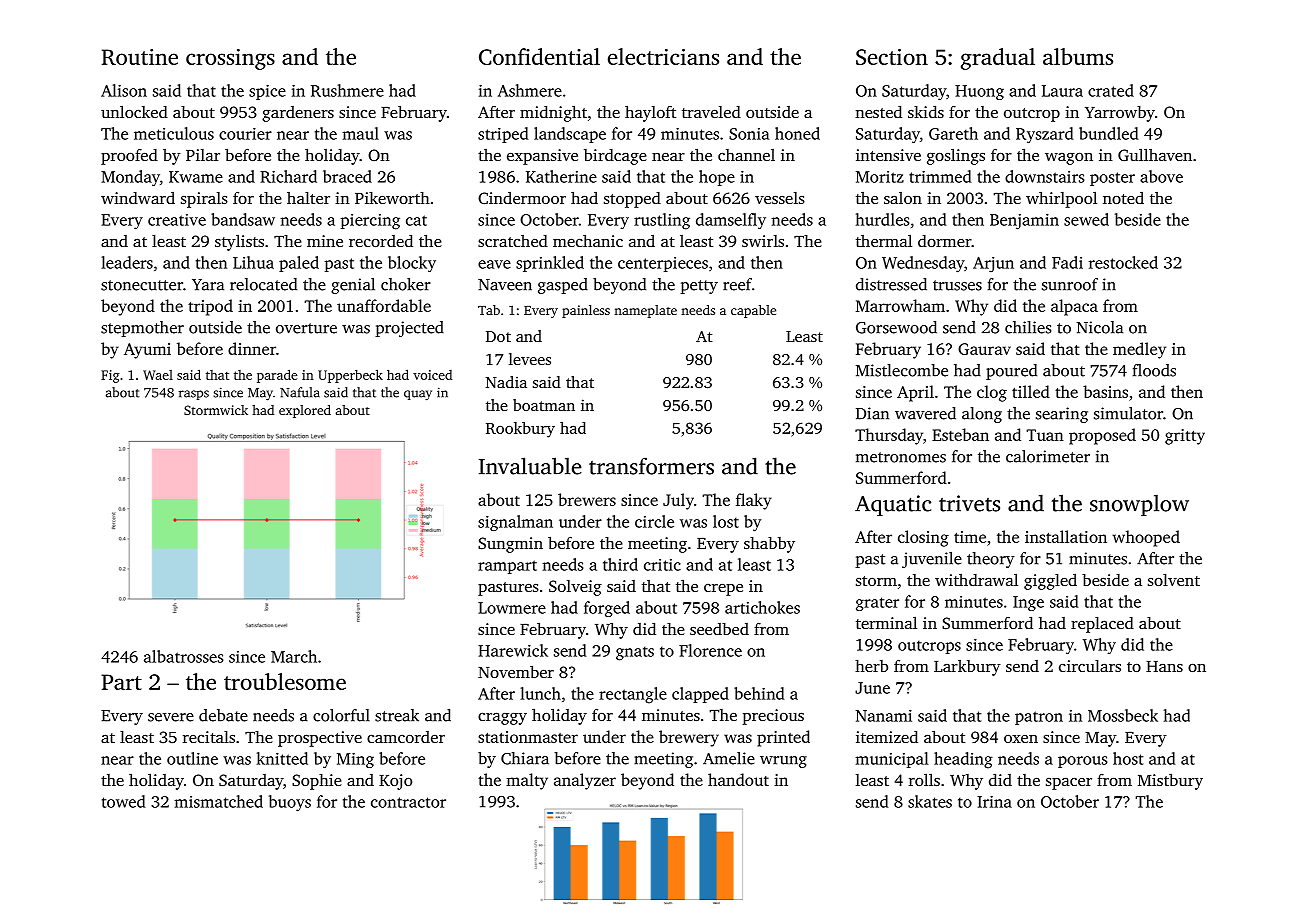  Describe the element at coordinates (142, 285) in the screenshot. I see `stonecutter` at that location.
